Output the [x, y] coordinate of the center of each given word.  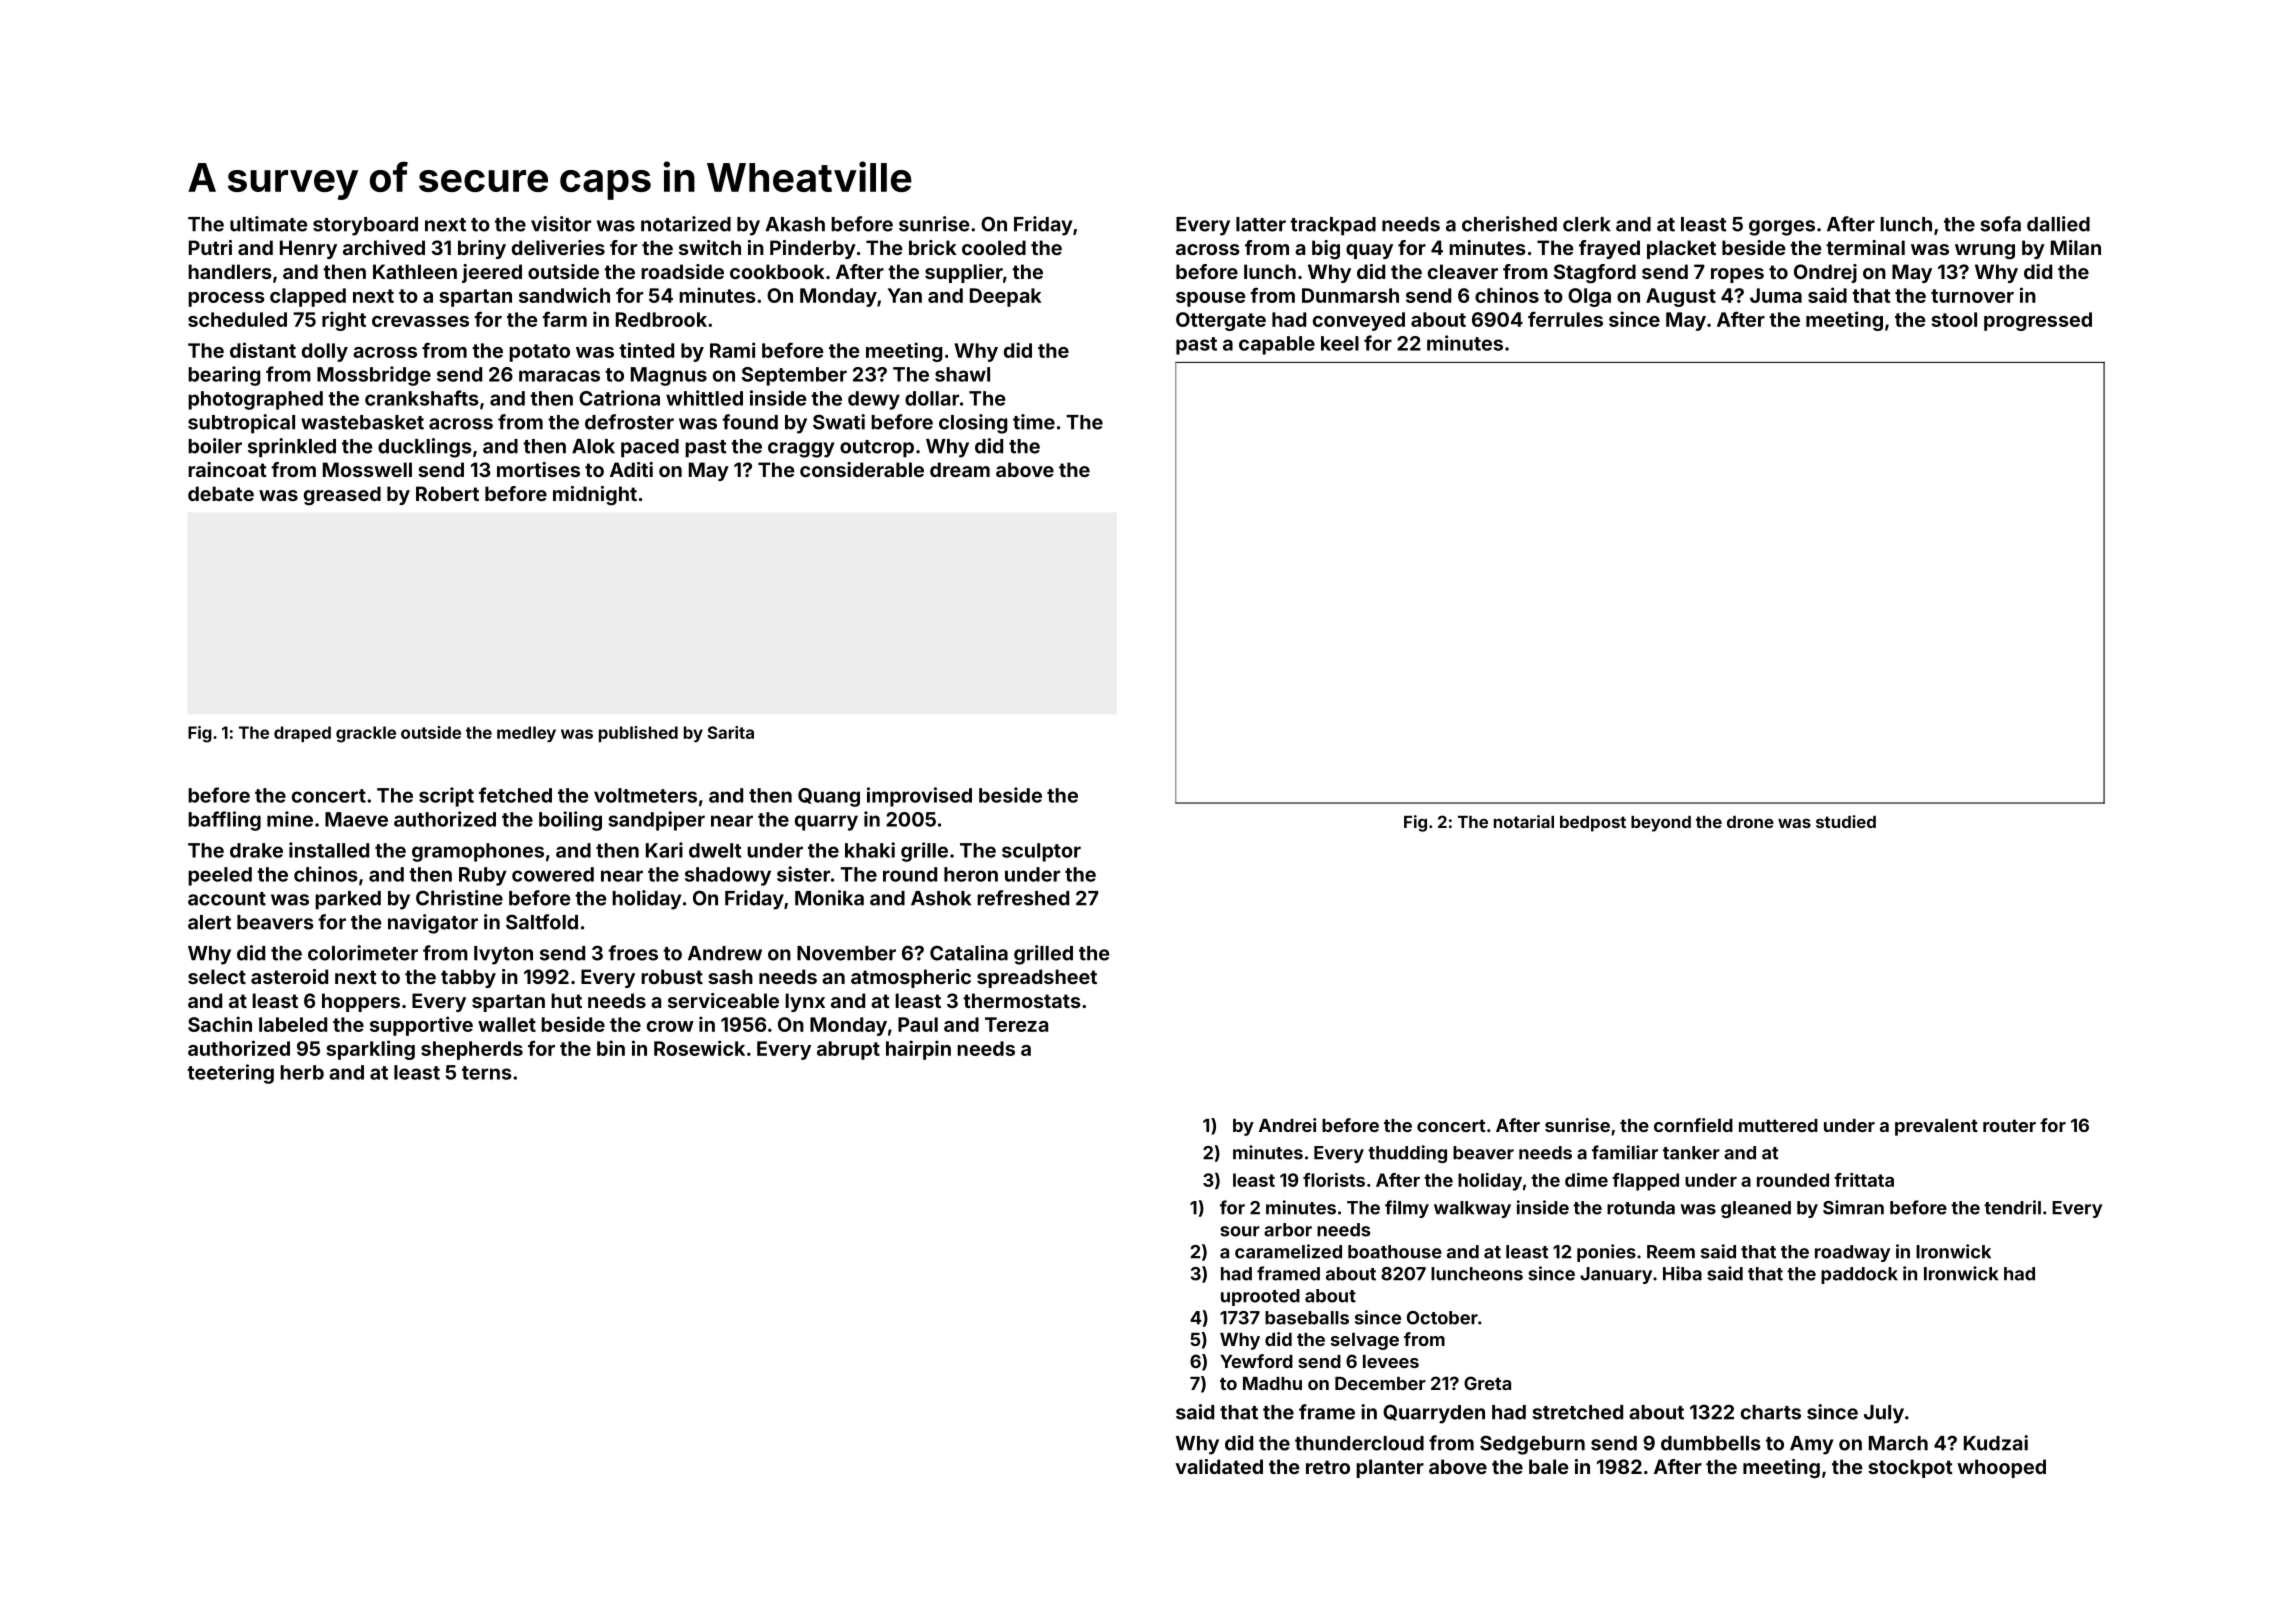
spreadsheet [1037, 978]
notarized [686, 224]
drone [1750, 822]
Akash [795, 224]
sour [1240, 1231]
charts [1771, 1412]
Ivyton [503, 955]
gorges [1782, 228]
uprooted [1260, 1297]
